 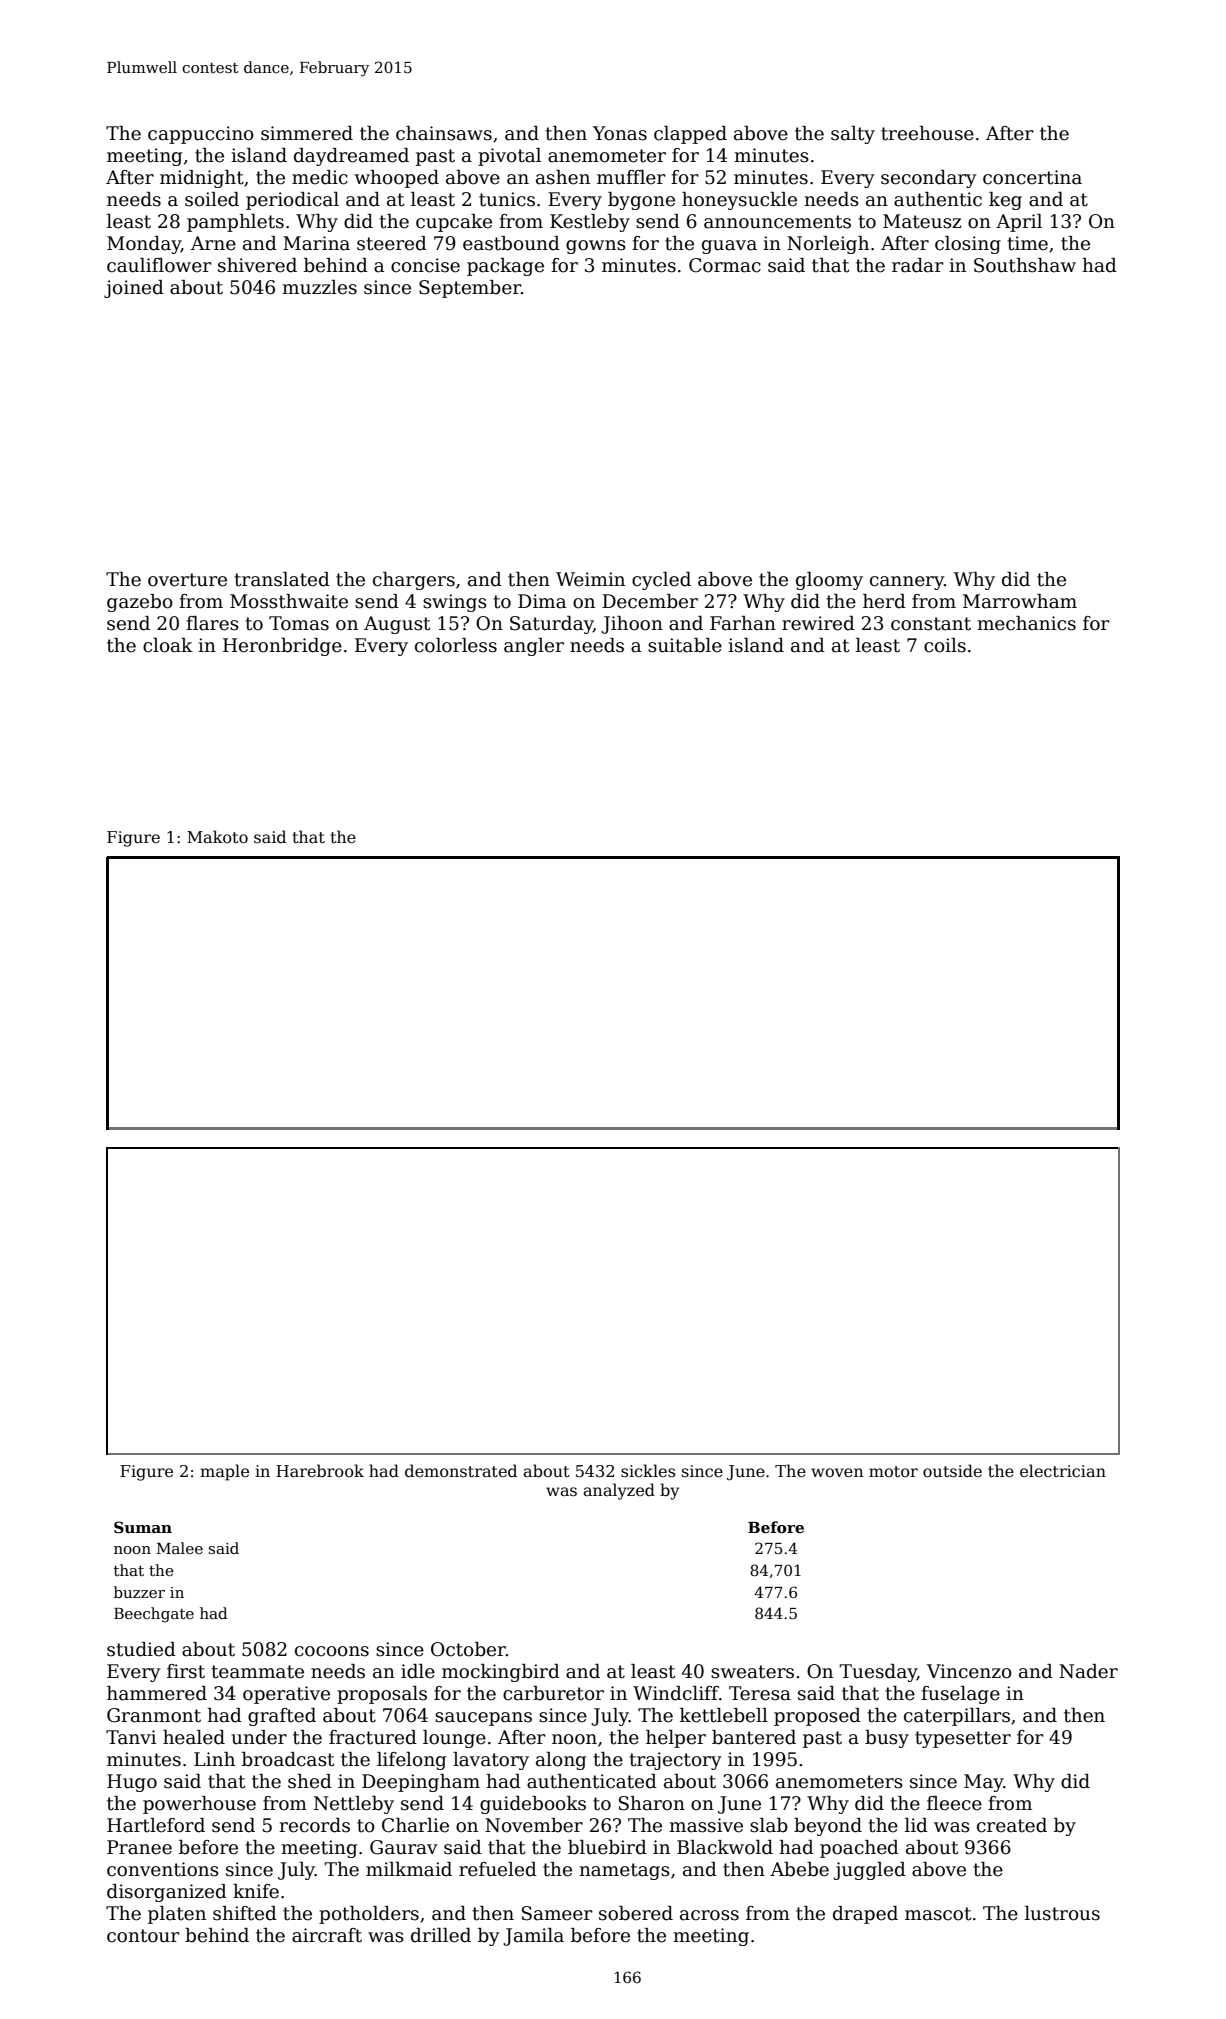 I want to click on suitable, so click(x=685, y=645).
